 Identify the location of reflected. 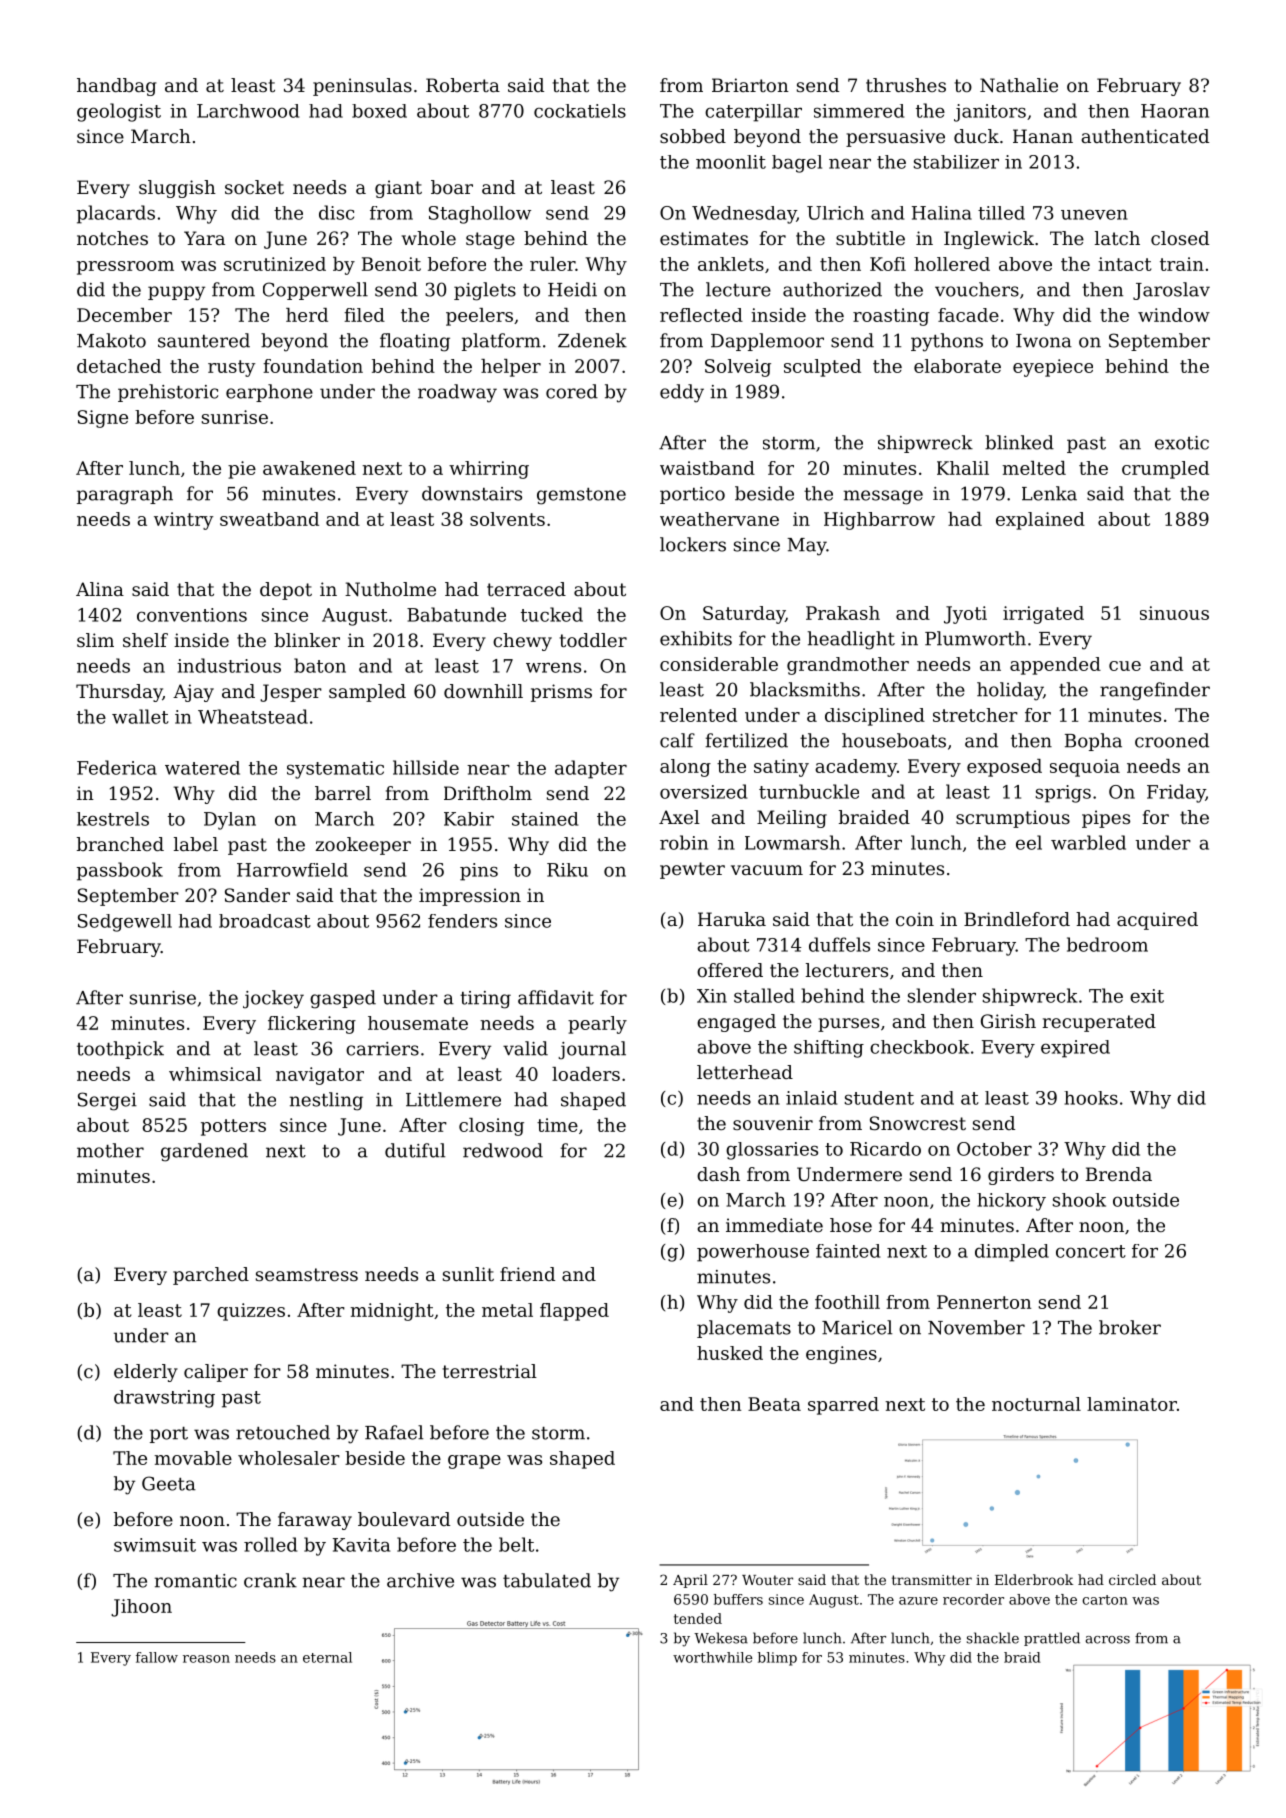
(701, 315).
